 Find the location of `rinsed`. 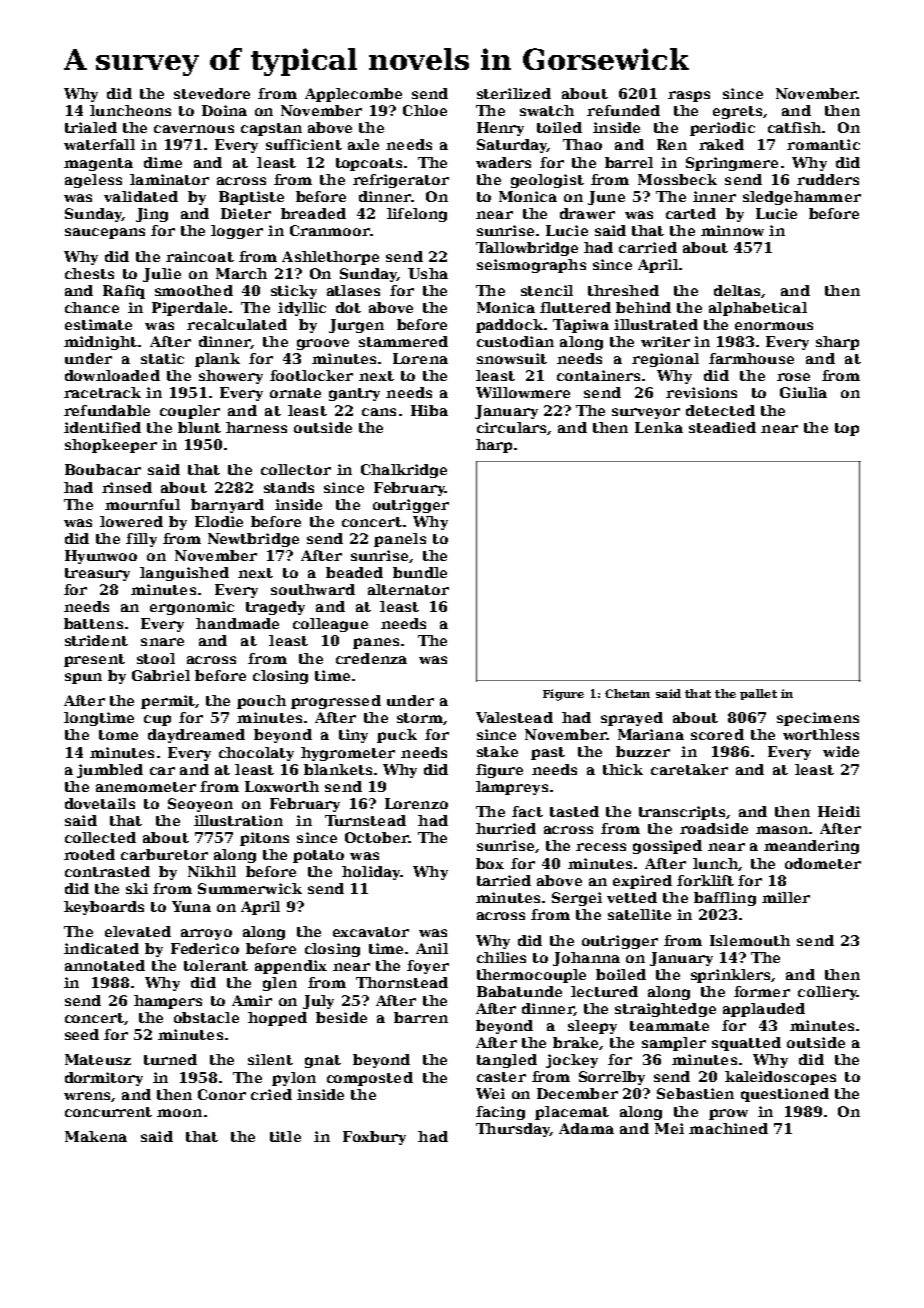

rinsed is located at coordinates (127, 487).
